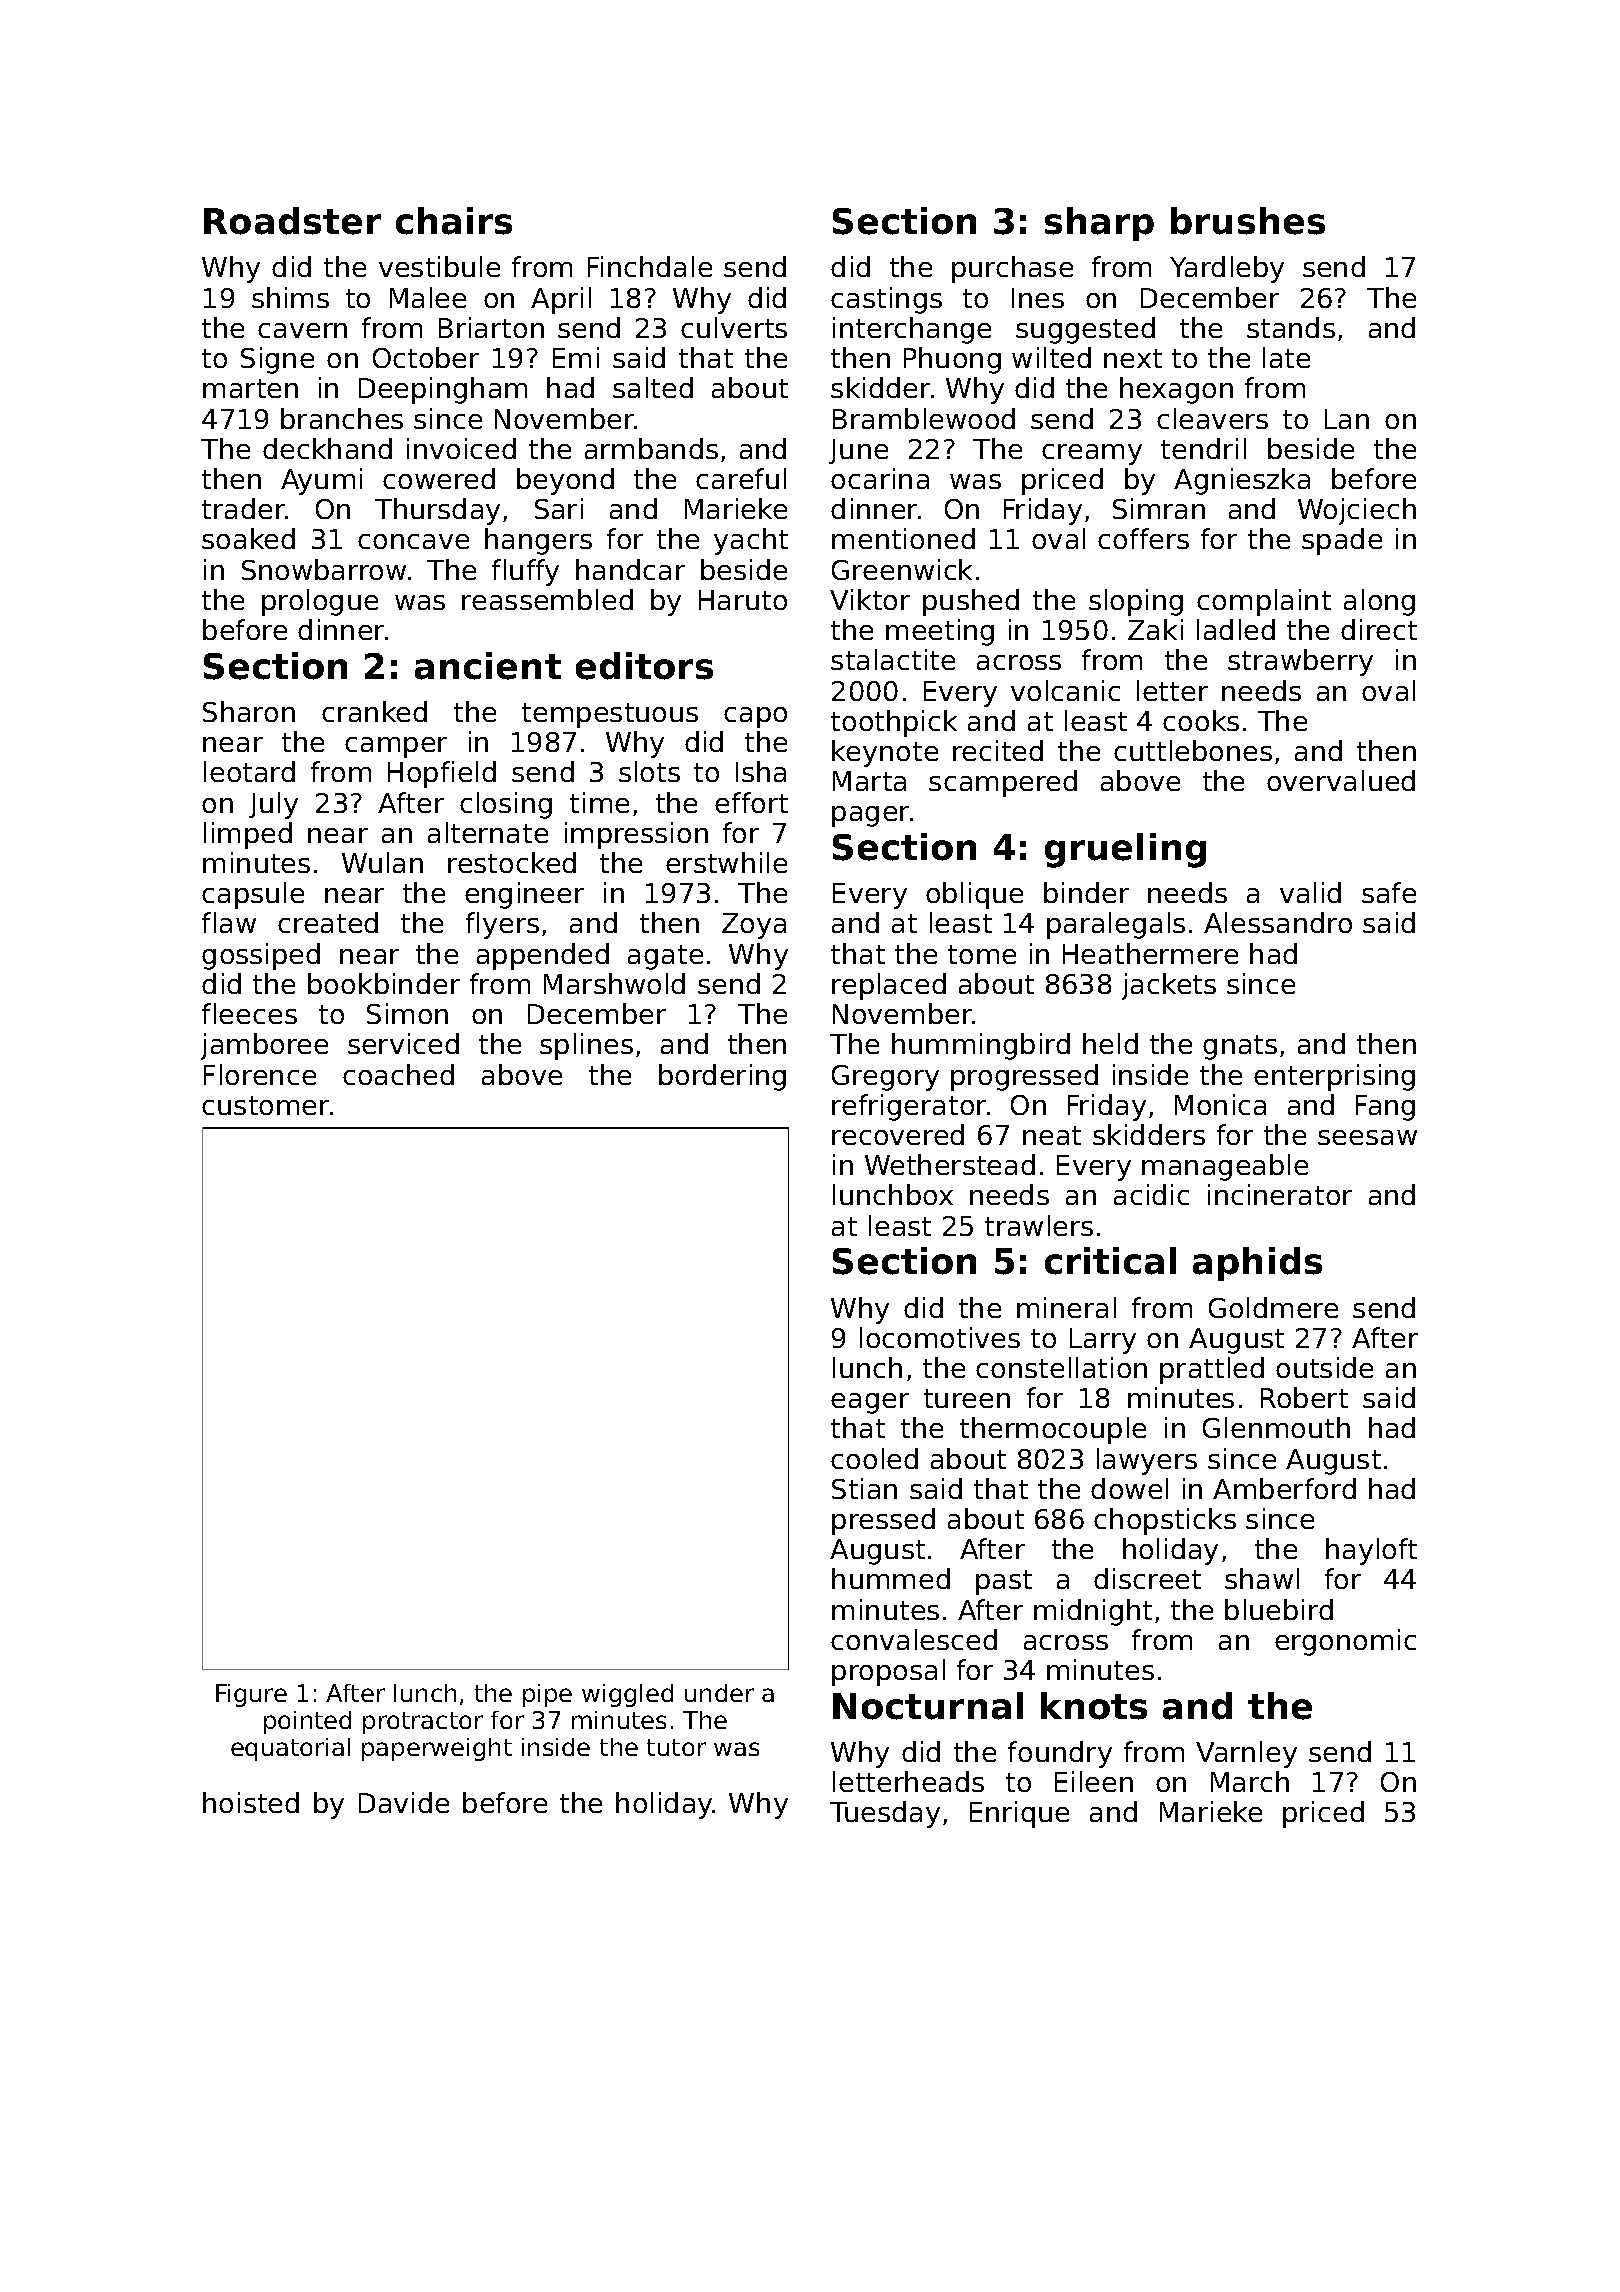 This screenshot has width=1620, height=2292. I want to click on Phuong, so click(952, 360).
